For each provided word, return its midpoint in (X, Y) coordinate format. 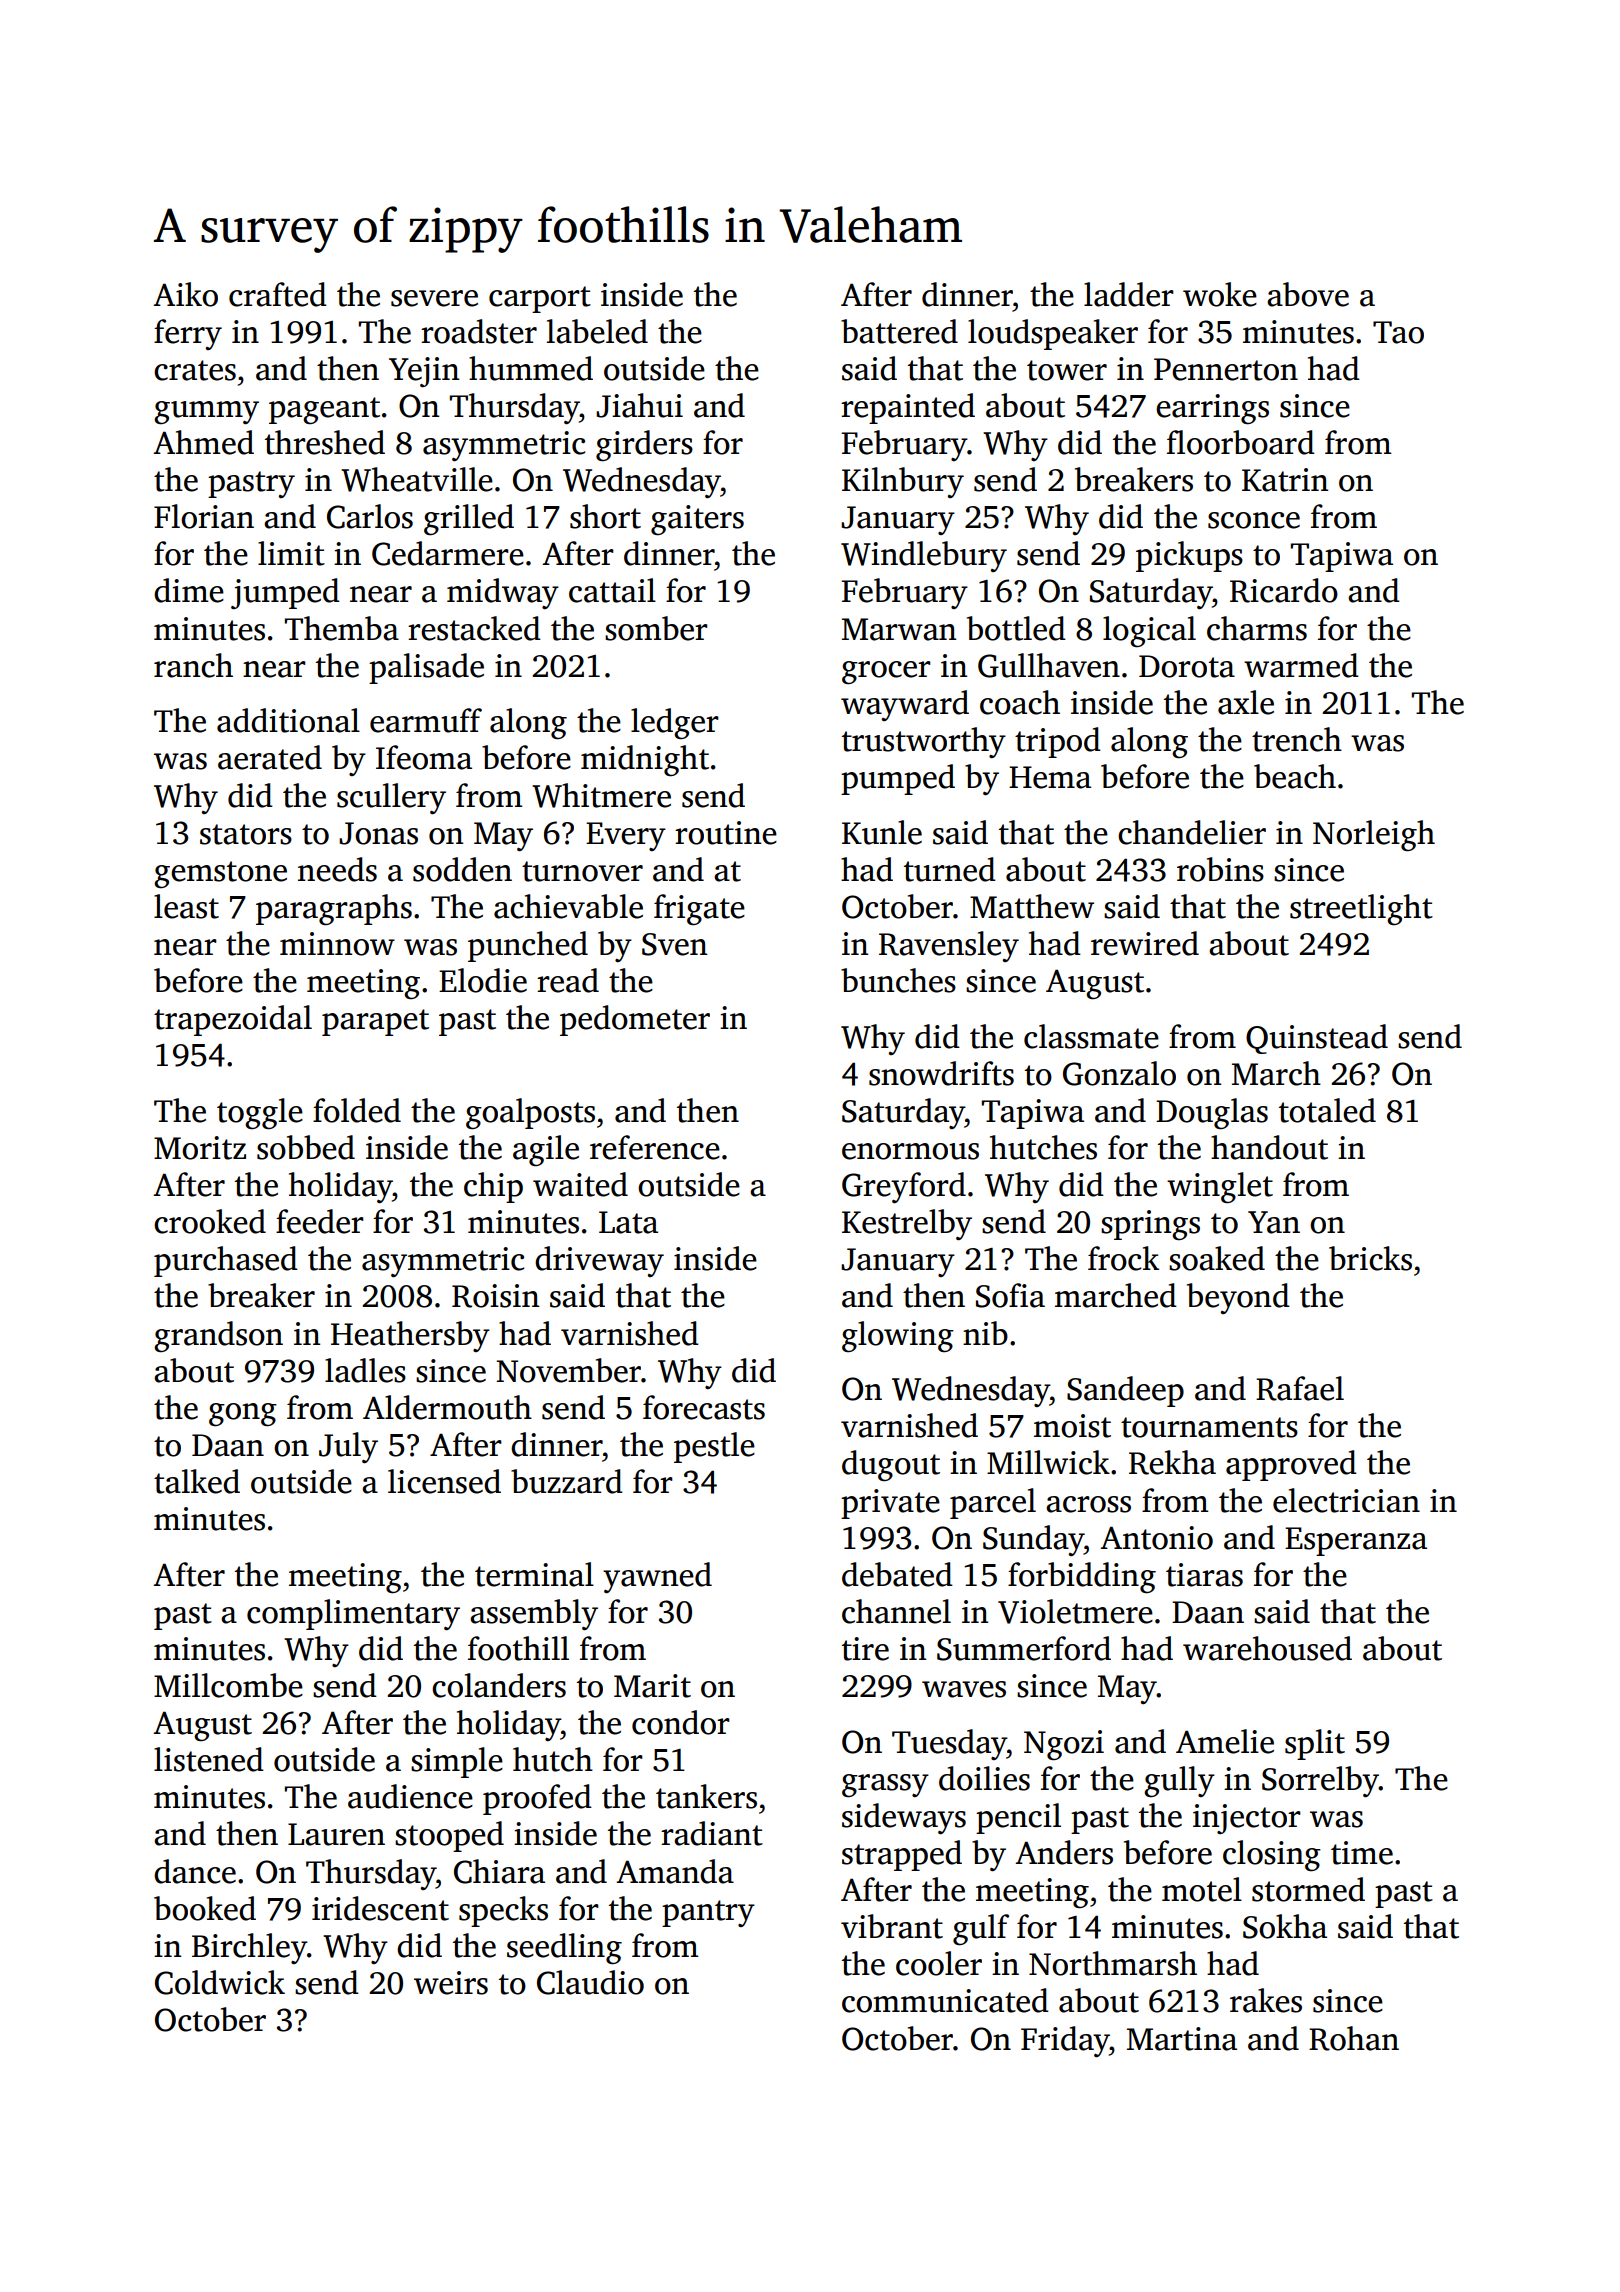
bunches (898, 980)
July (348, 1448)
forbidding (1082, 1578)
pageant (324, 411)
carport (540, 299)
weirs (451, 1983)
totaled (1327, 1110)
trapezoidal (233, 1020)
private (890, 1504)
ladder (1129, 294)
